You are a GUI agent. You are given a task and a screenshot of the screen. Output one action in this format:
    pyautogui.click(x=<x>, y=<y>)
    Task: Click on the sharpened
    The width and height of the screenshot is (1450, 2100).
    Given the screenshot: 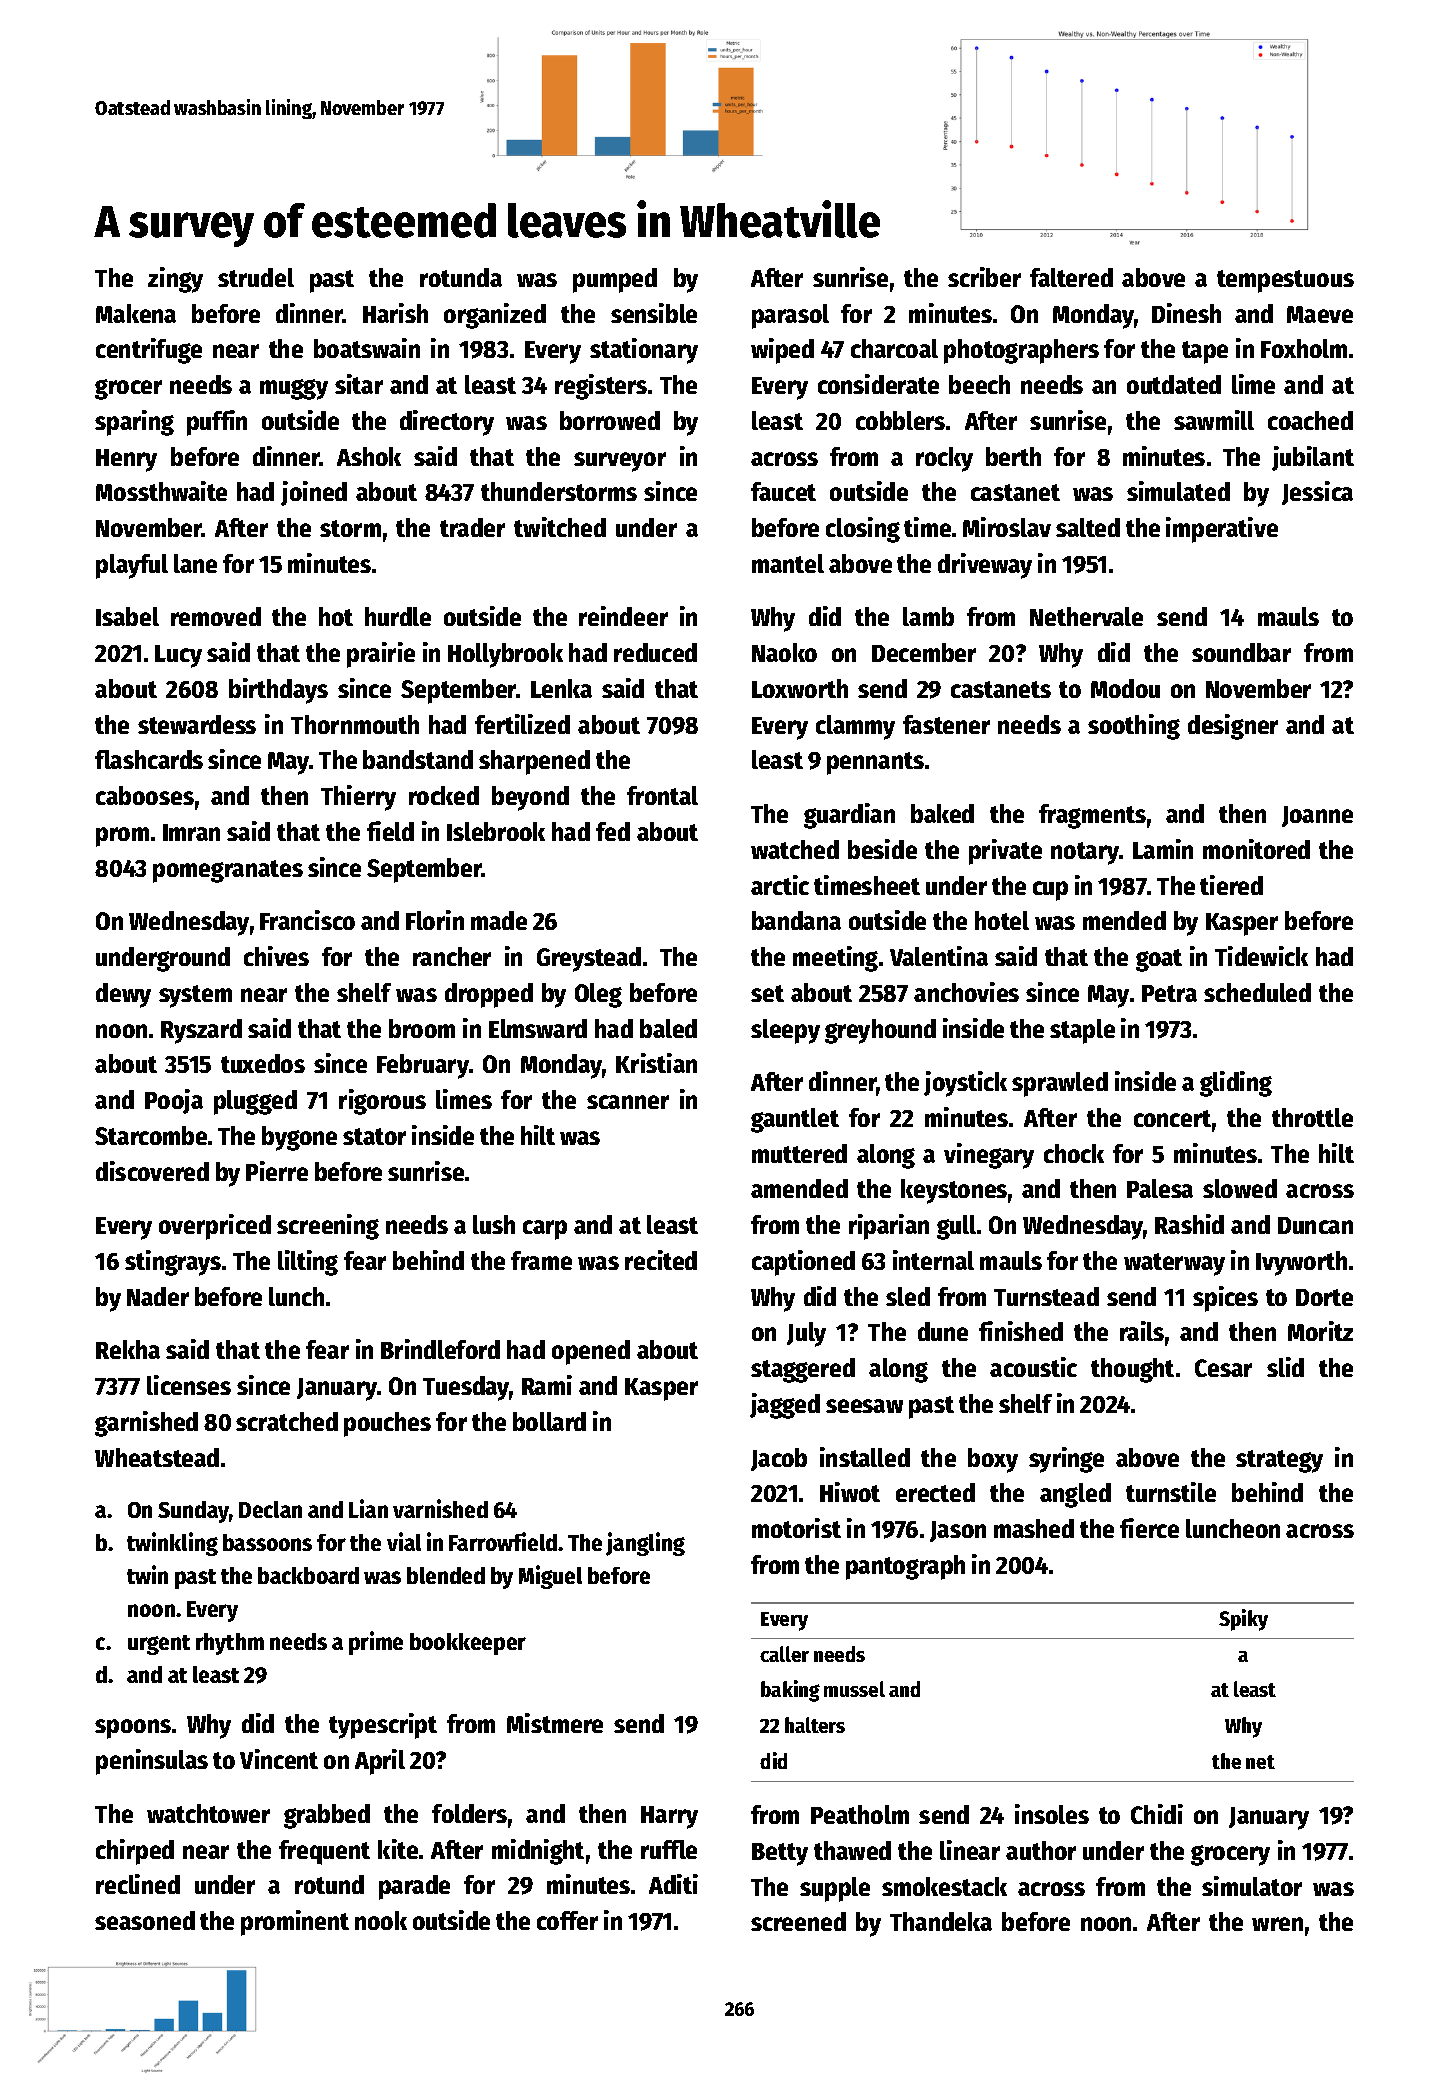 What is the action you would take?
    pyautogui.click(x=534, y=762)
